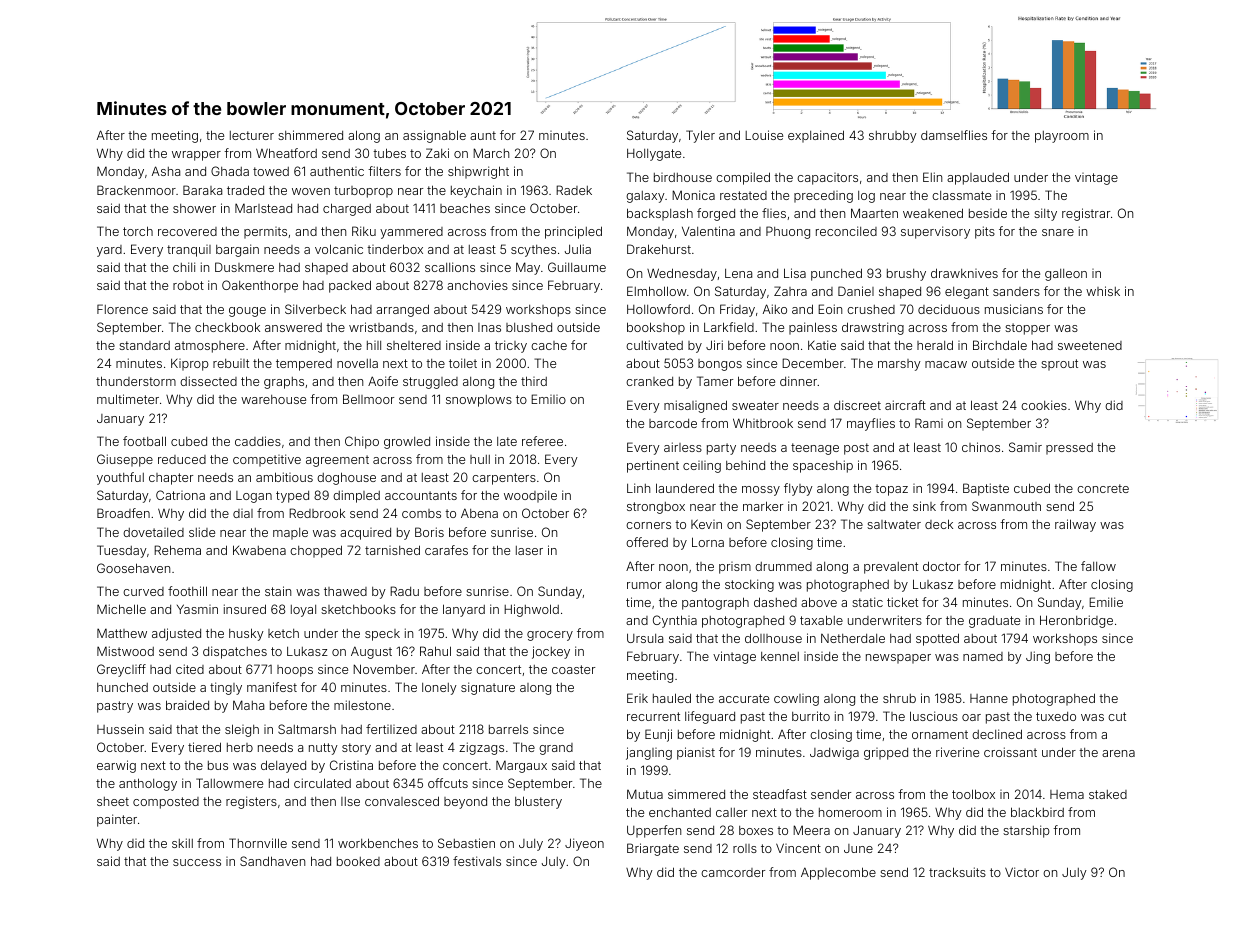 Image resolution: width=1233 pixels, height=952 pixels. I want to click on Baptiste, so click(986, 489).
